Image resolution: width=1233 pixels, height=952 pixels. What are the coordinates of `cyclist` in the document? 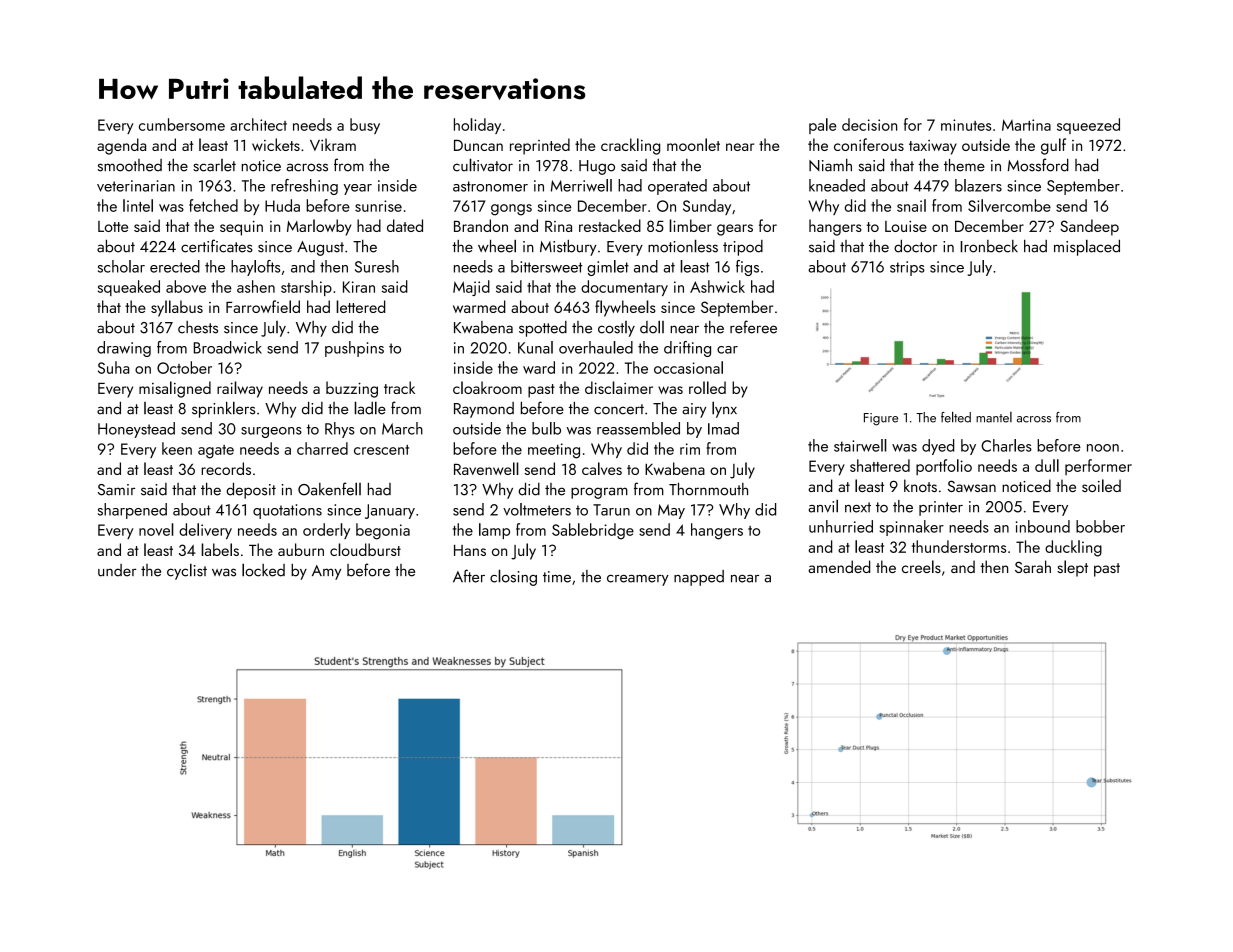 It's located at (187, 571).
